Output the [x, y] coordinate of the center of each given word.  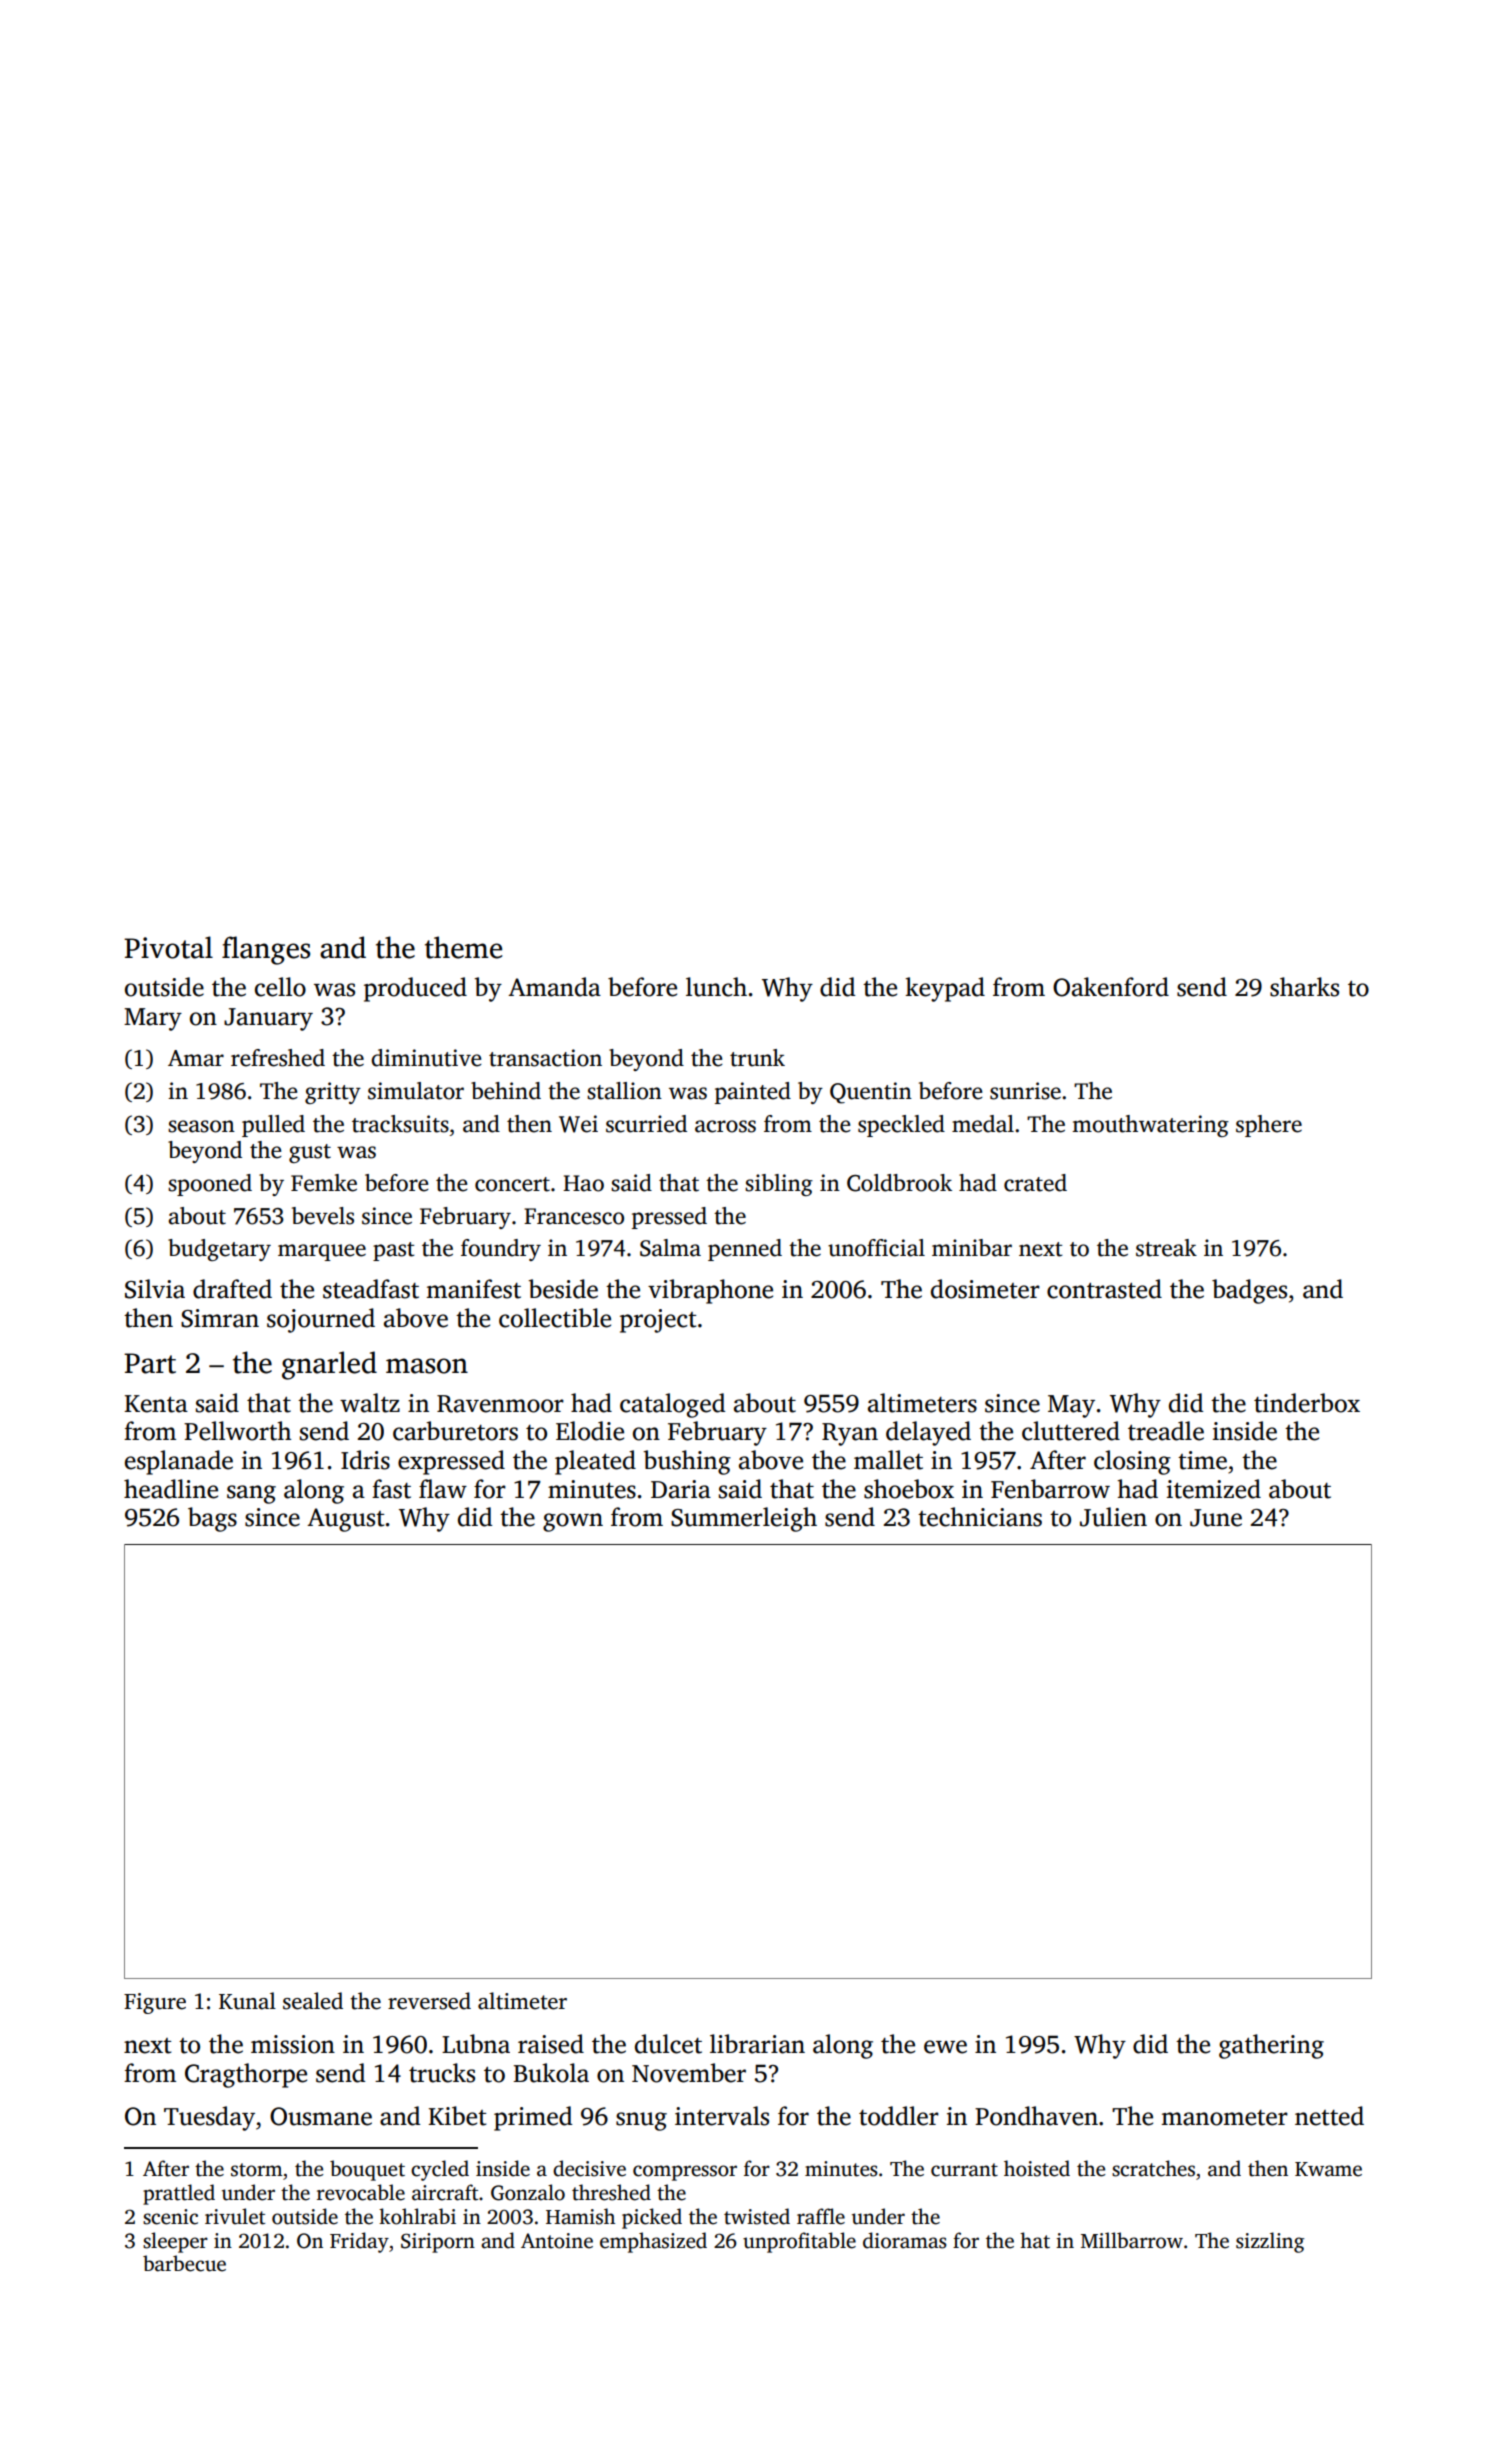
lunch [716, 987]
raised [551, 2044]
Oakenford [1111, 987]
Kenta [156, 1404]
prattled [179, 2194]
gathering [1271, 2046]
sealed [313, 2001]
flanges [266, 950]
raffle [821, 2216]
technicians [980, 1517]
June [1216, 1518]
